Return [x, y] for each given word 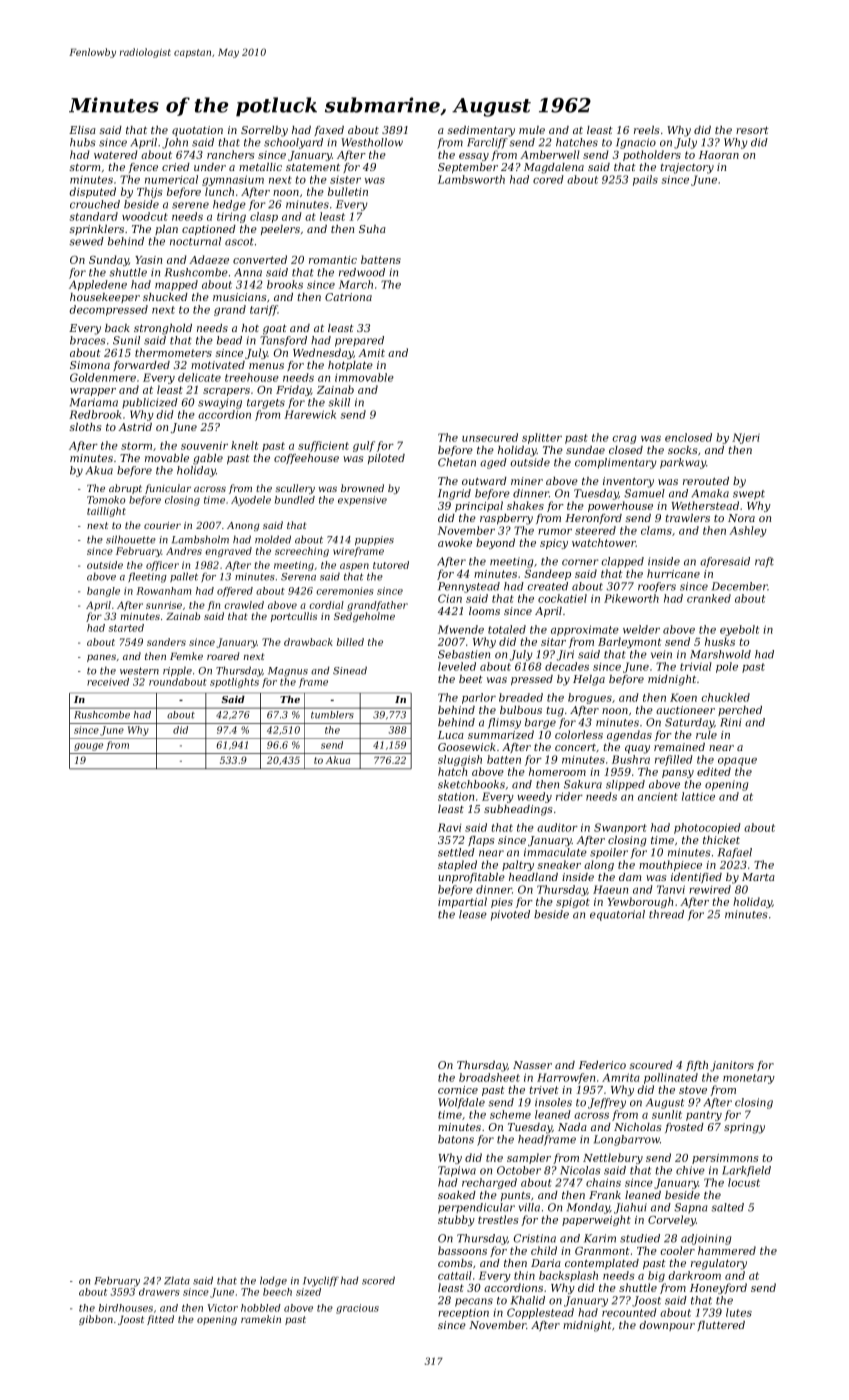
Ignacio [636, 143]
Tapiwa [457, 1171]
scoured [651, 1065]
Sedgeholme [364, 617]
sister [345, 180]
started [126, 628]
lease [473, 914]
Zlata [177, 1280]
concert [575, 747]
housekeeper [105, 298]
